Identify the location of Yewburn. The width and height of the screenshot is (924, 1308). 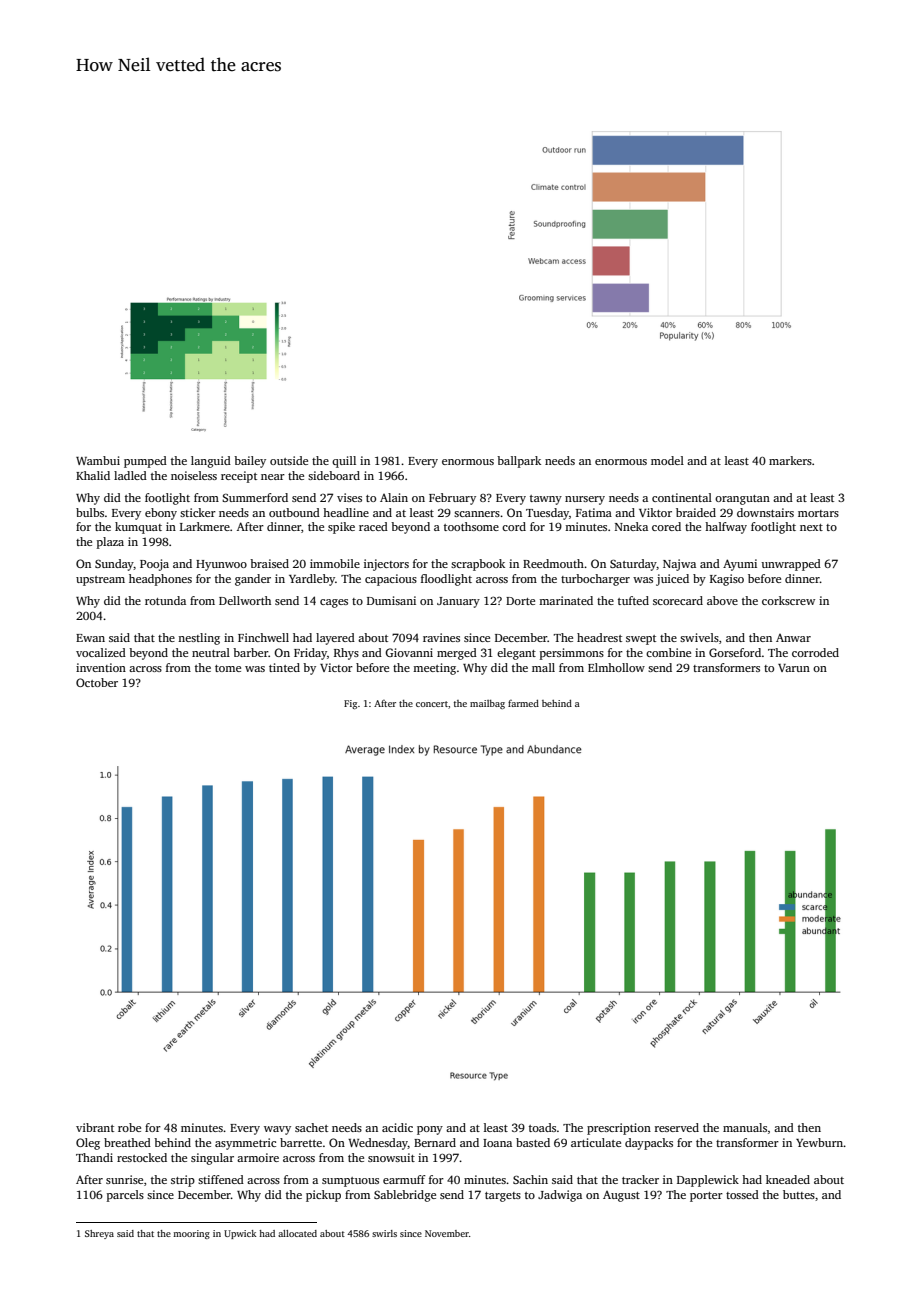
(819, 1142).
